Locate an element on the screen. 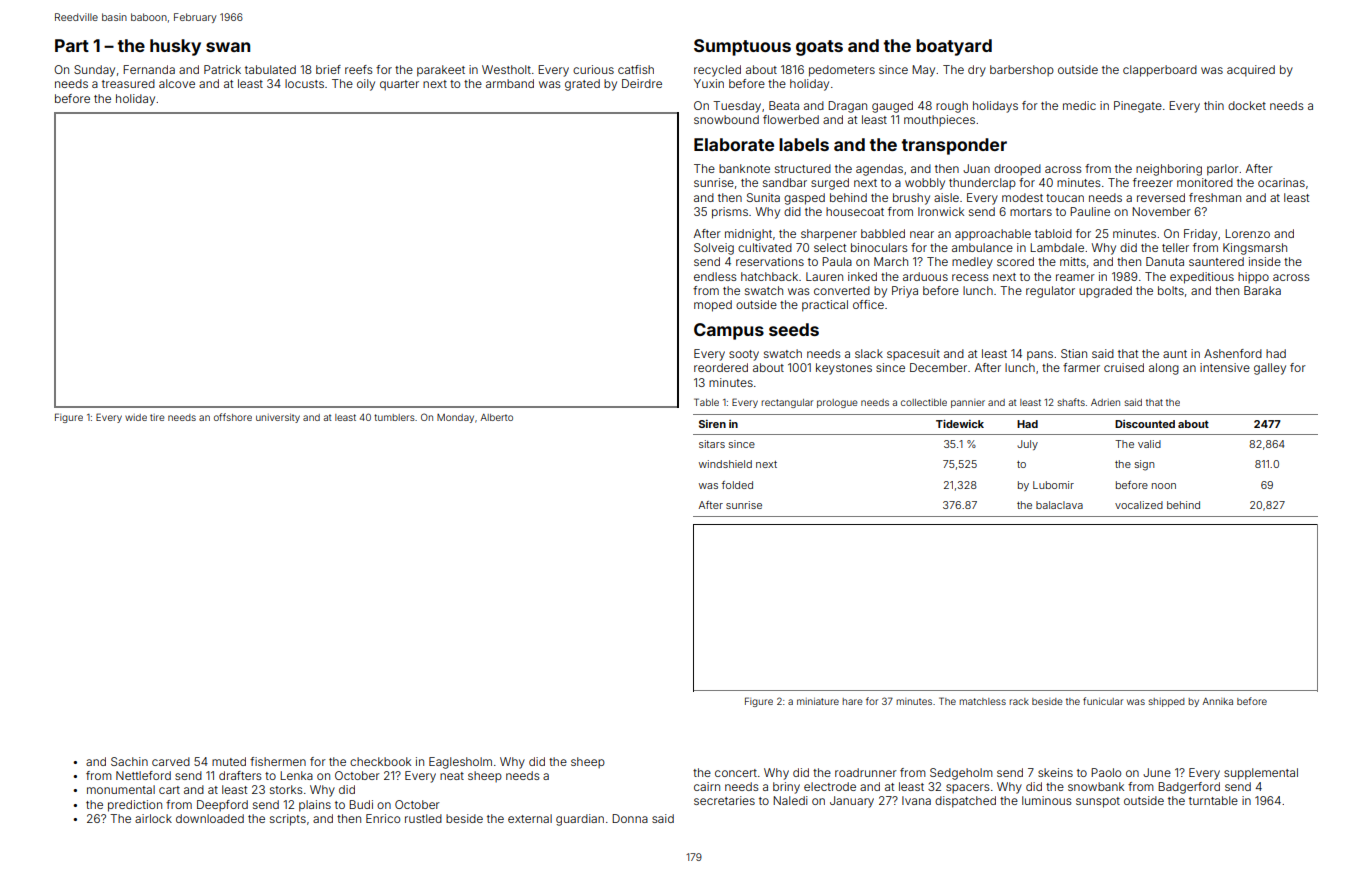 The width and height of the screenshot is (1372, 887). tire is located at coordinates (157, 417).
